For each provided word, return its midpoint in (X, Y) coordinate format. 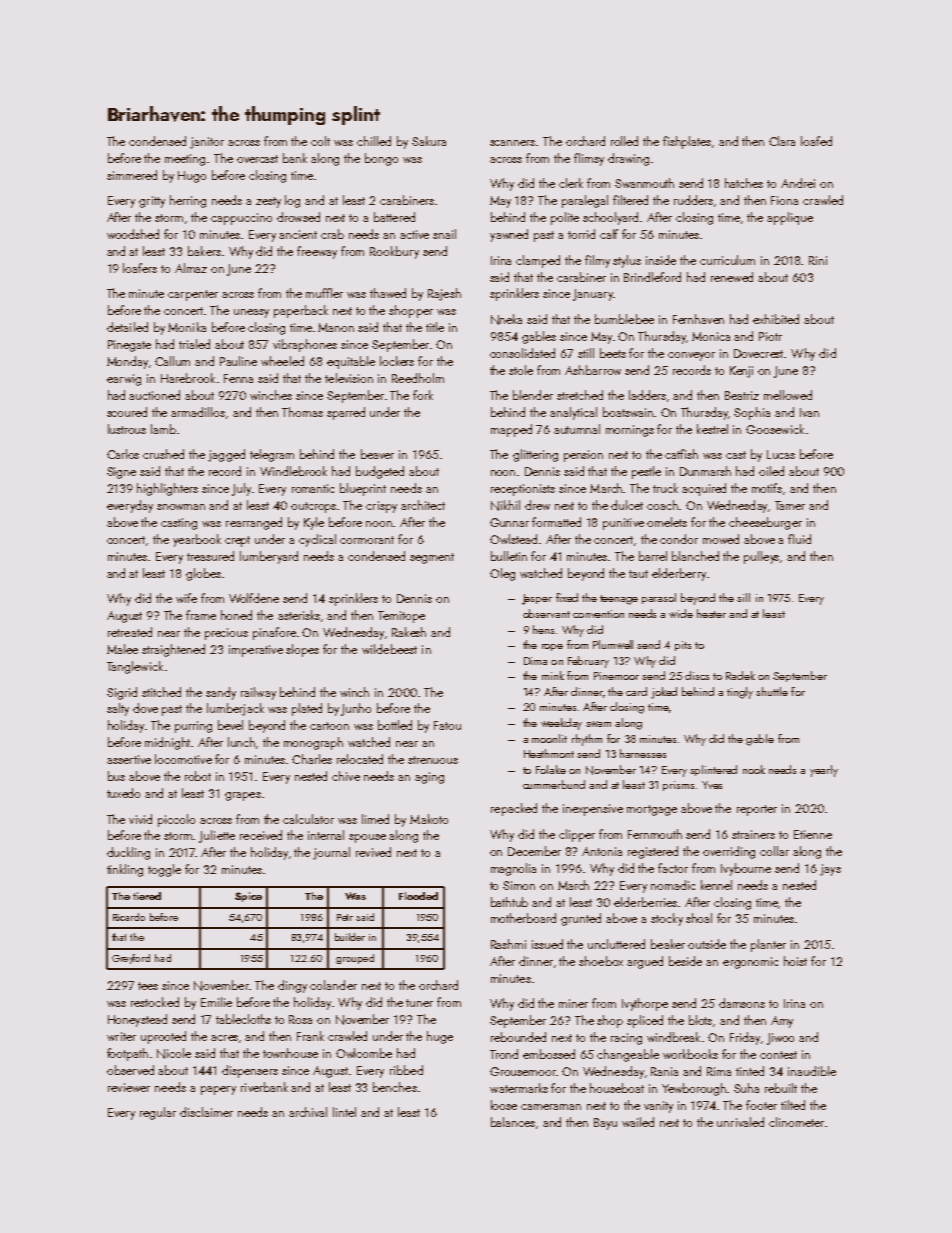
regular (158, 1113)
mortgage (652, 810)
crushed (163, 454)
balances (513, 1122)
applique (790, 218)
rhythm (587, 740)
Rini (818, 260)
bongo (381, 159)
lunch (241, 742)
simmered (132, 175)
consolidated (522, 353)
